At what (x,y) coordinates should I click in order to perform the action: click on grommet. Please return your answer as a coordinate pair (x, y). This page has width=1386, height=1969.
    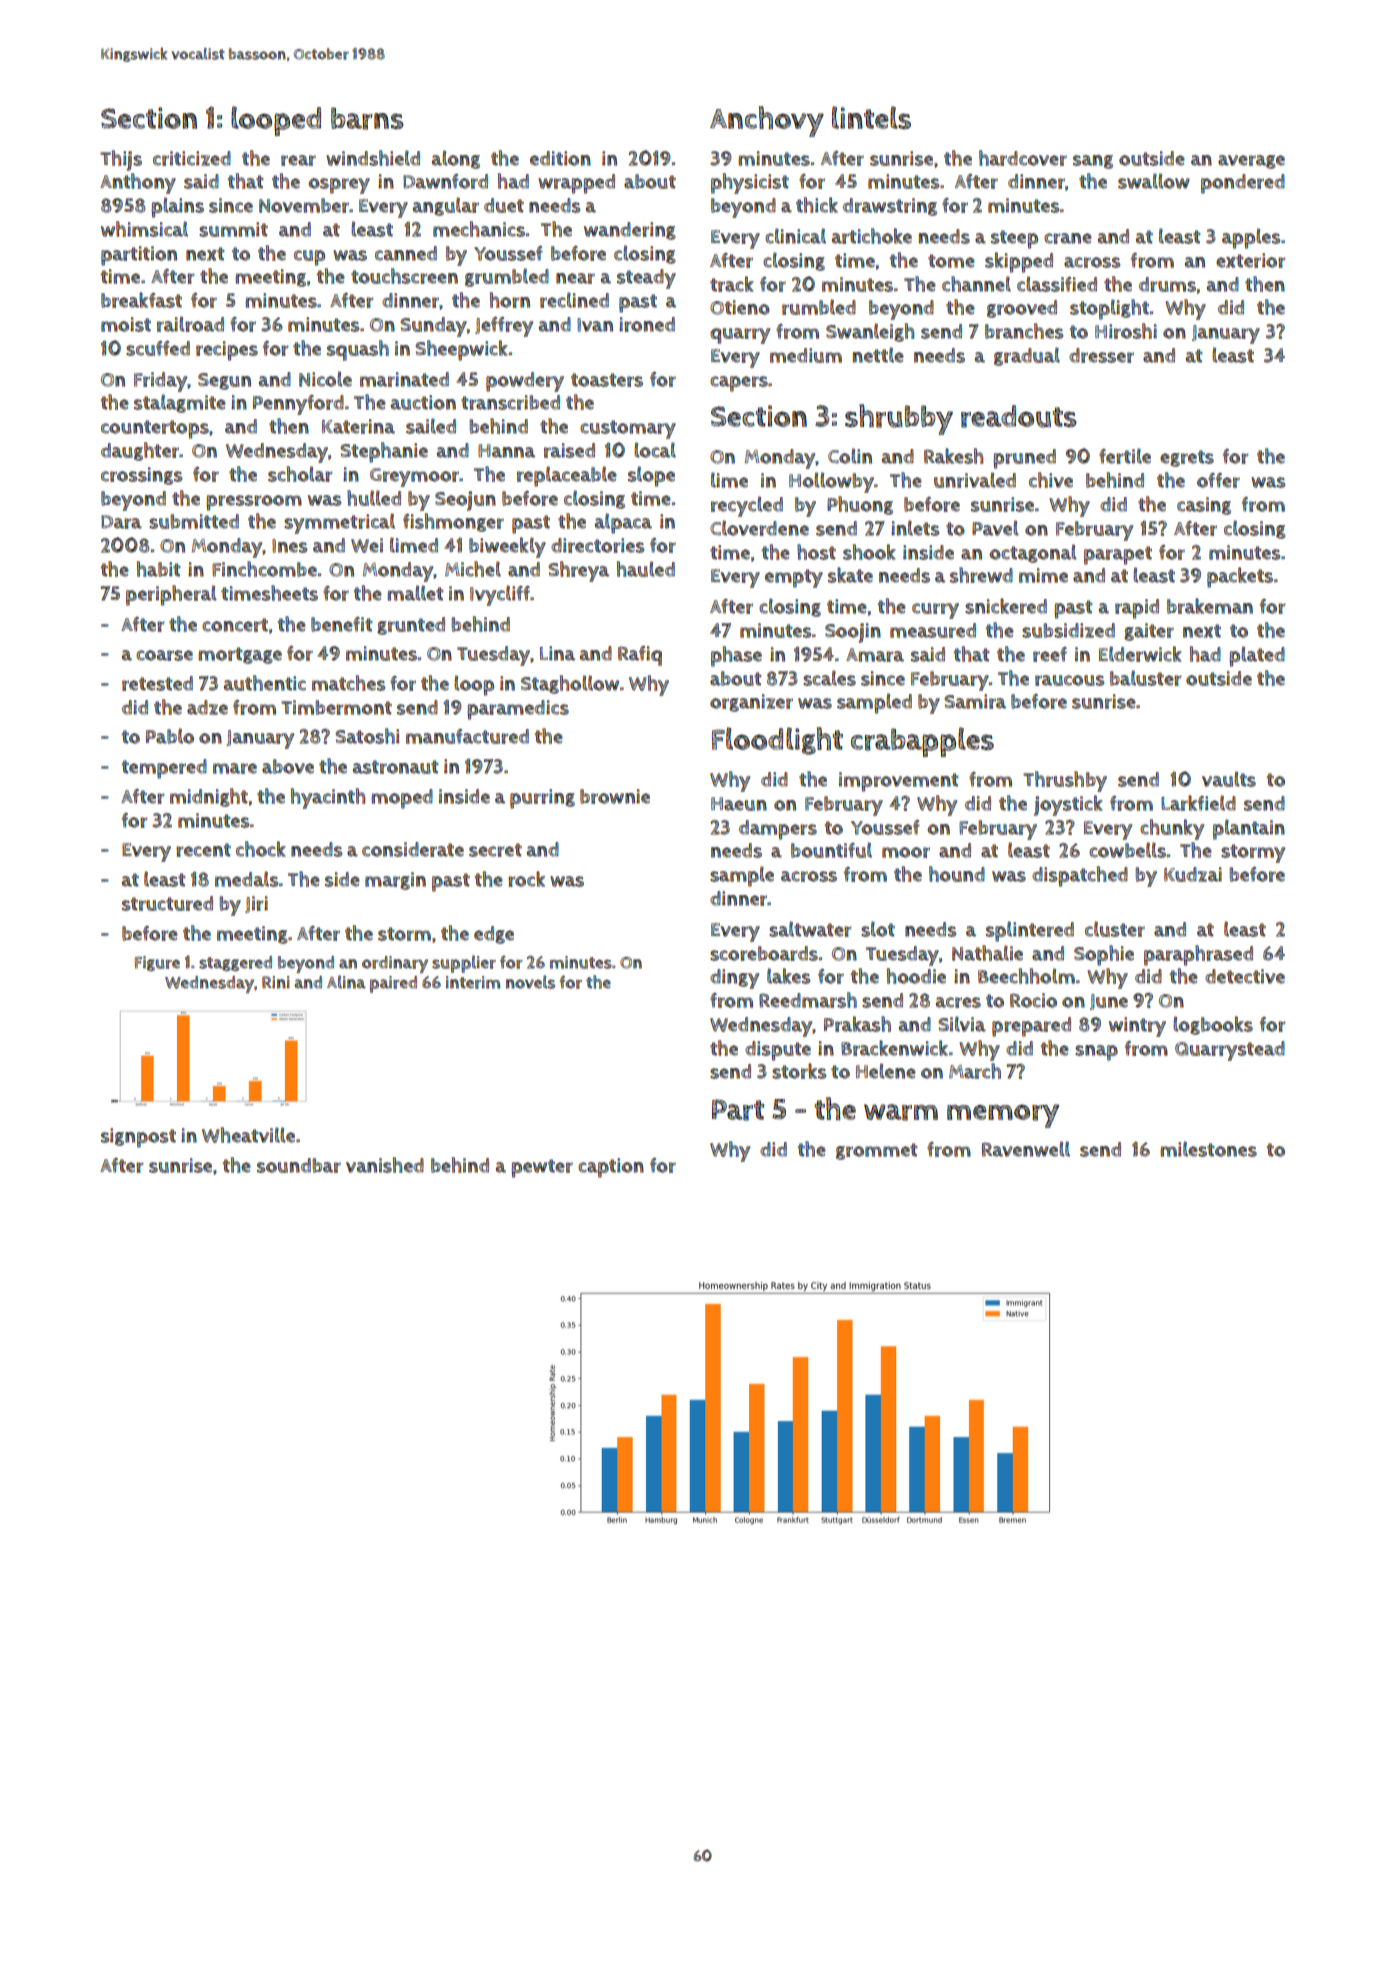
    Looking at the image, I should click on (877, 1151).
